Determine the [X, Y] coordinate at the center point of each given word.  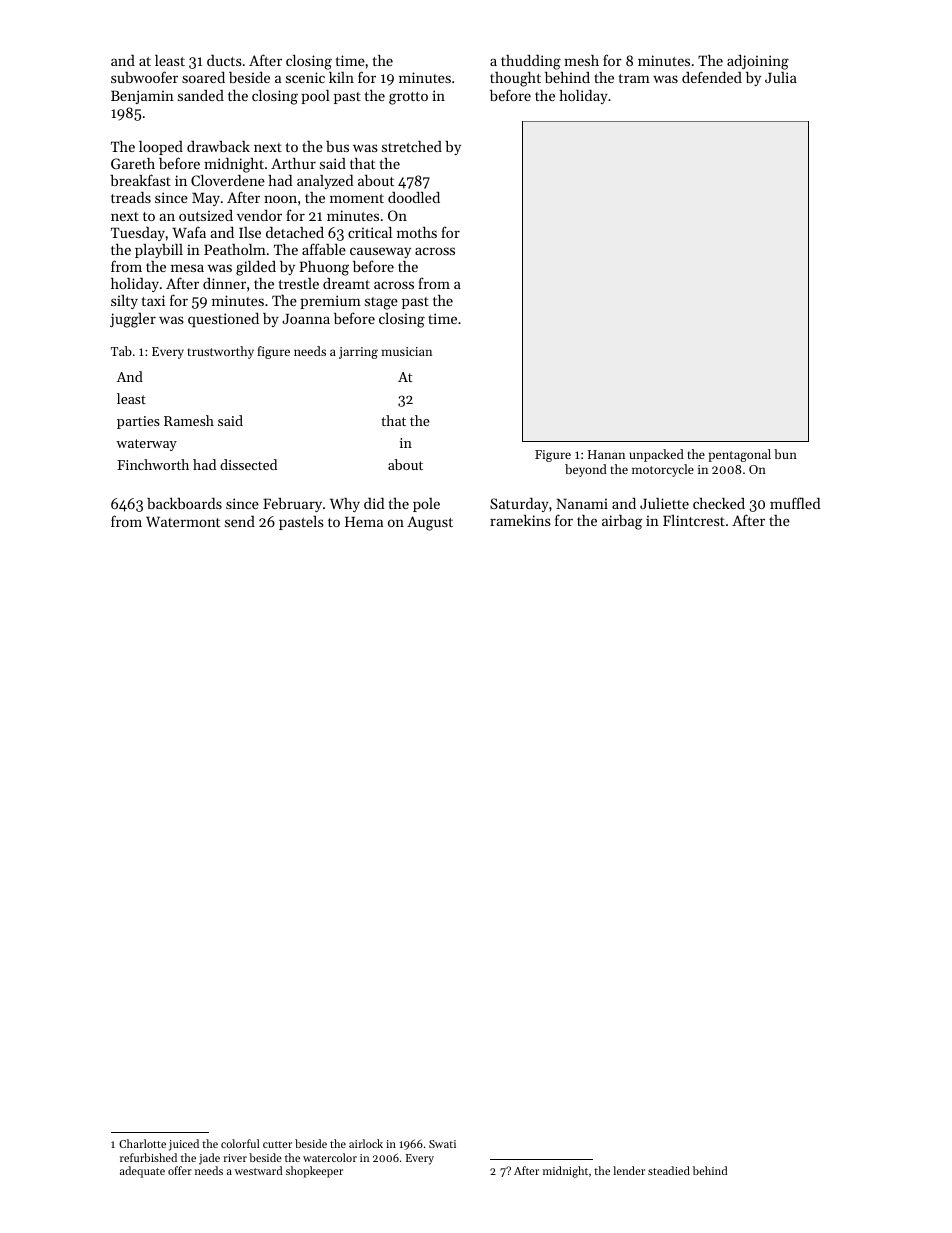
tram [634, 78]
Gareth [133, 163]
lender [629, 1170]
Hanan [606, 454]
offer [180, 1170]
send [240, 521]
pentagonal [739, 455]
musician [406, 351]
